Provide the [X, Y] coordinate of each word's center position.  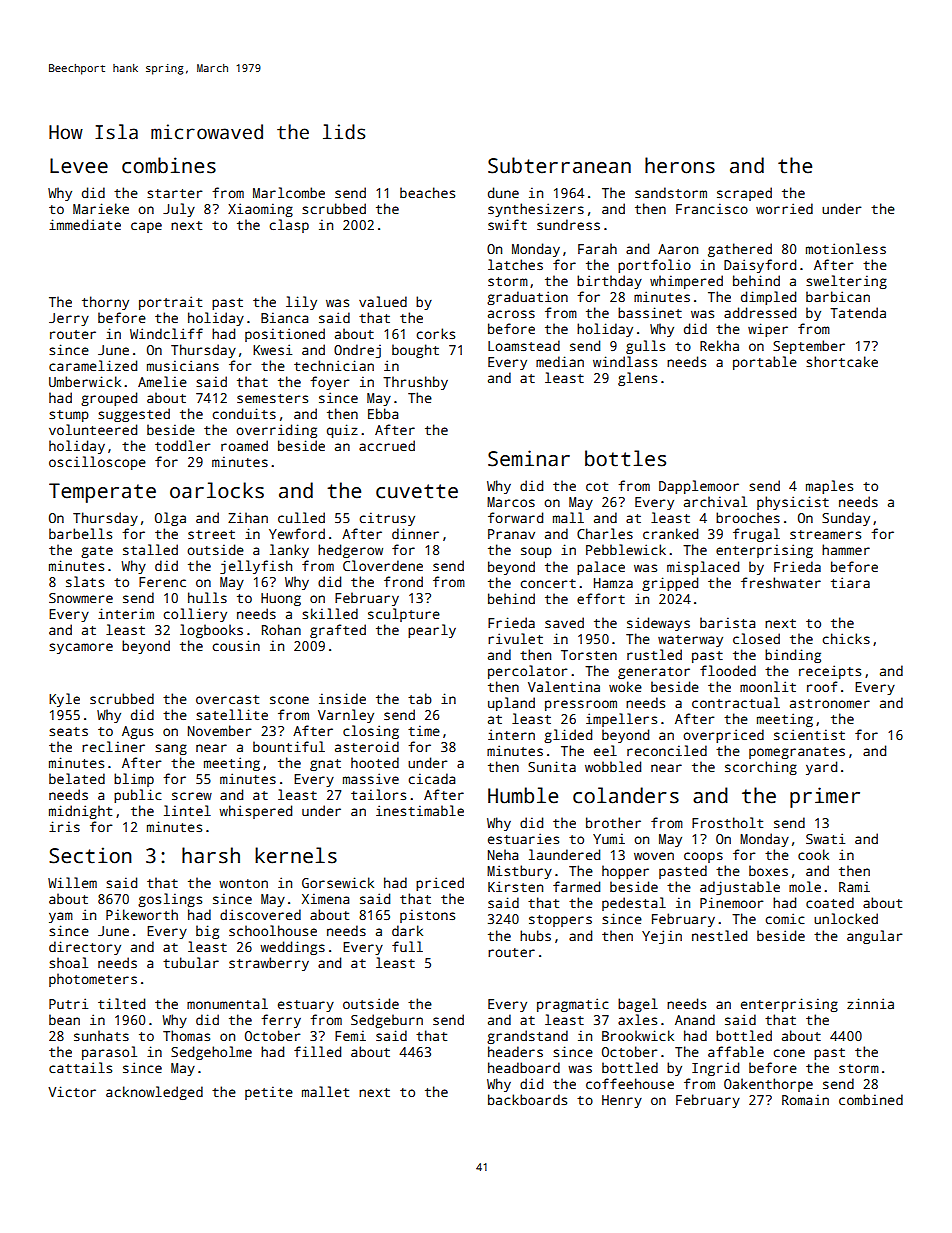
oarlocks [217, 490]
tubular [191, 962]
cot [597, 486]
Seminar [529, 458]
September [809, 347]
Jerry [69, 319]
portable [765, 363]
